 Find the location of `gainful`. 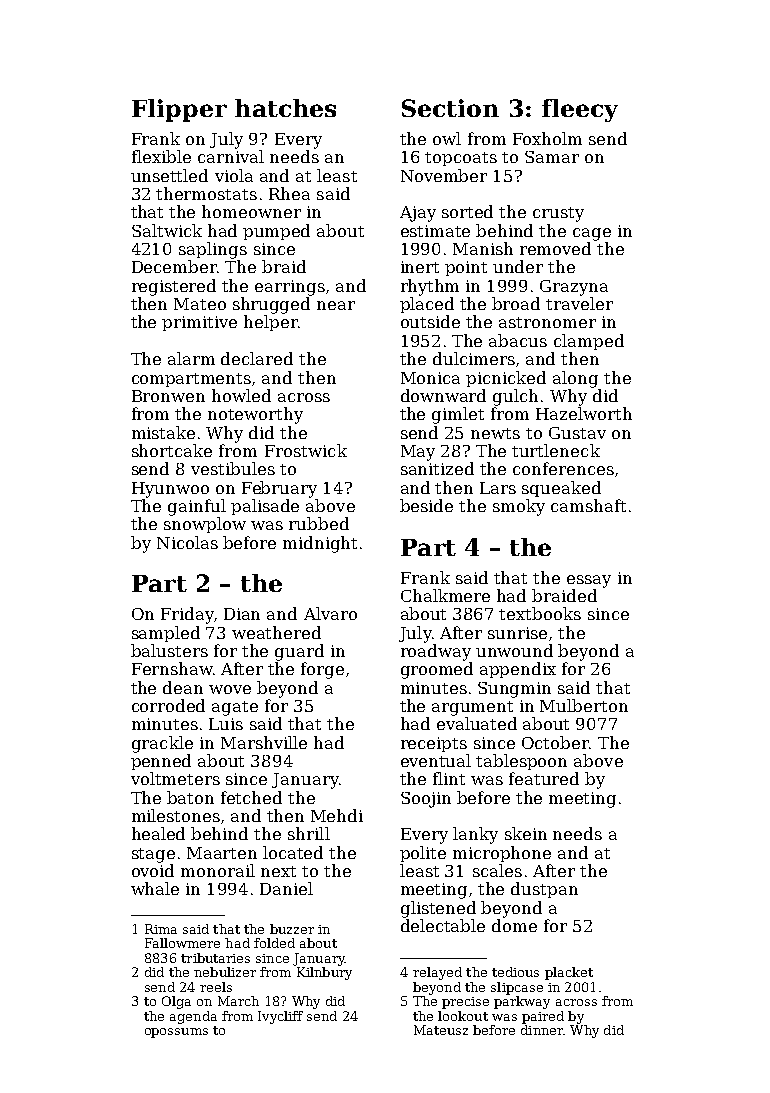

gainful is located at coordinates (197, 507).
